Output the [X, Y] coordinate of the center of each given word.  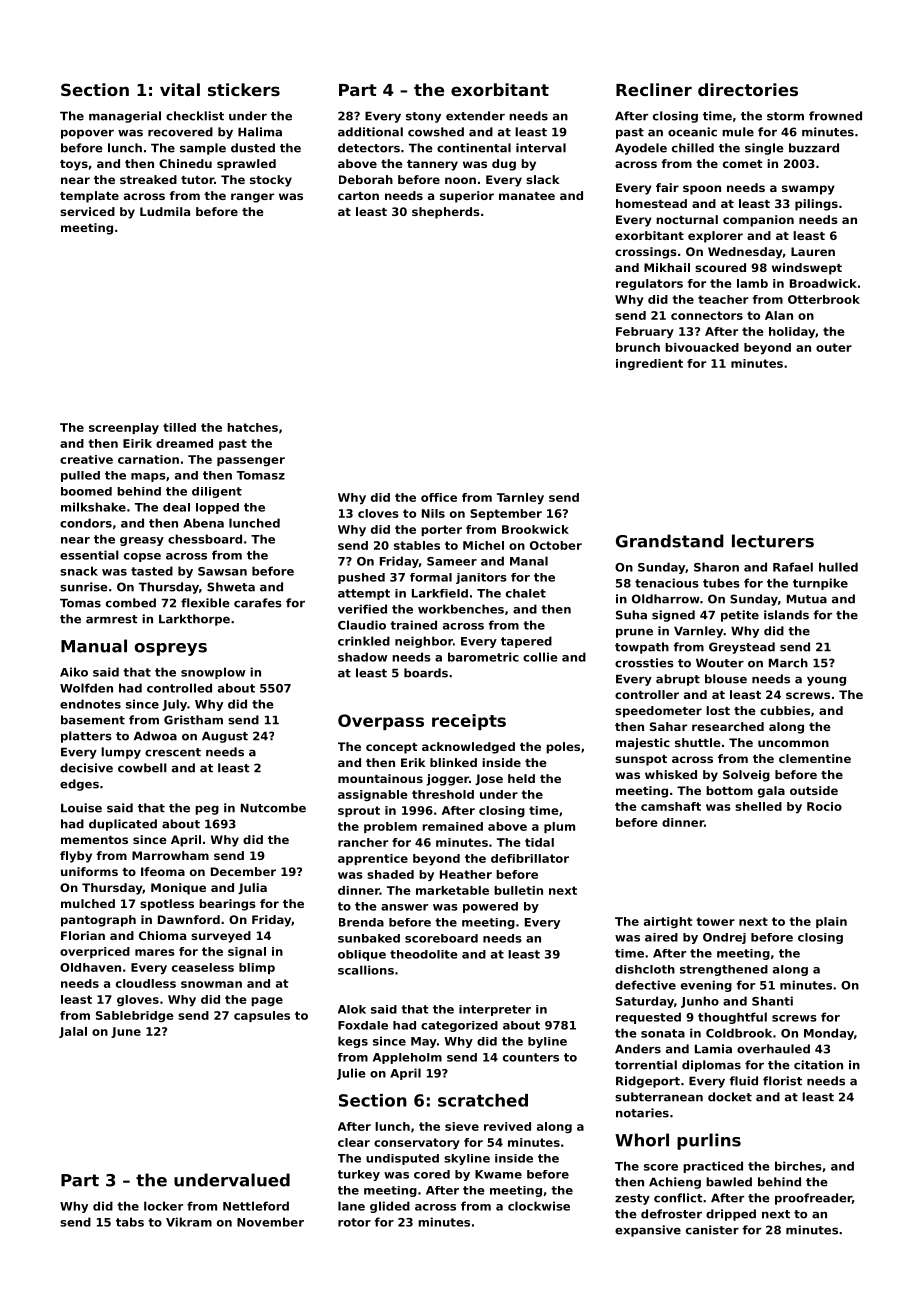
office [439, 497]
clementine [815, 758]
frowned [835, 116]
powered [490, 907]
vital [180, 89]
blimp [257, 968]
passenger [251, 461]
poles [563, 748]
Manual [94, 646]
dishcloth [645, 969]
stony [423, 117]
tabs [130, 1222]
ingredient [649, 364]
